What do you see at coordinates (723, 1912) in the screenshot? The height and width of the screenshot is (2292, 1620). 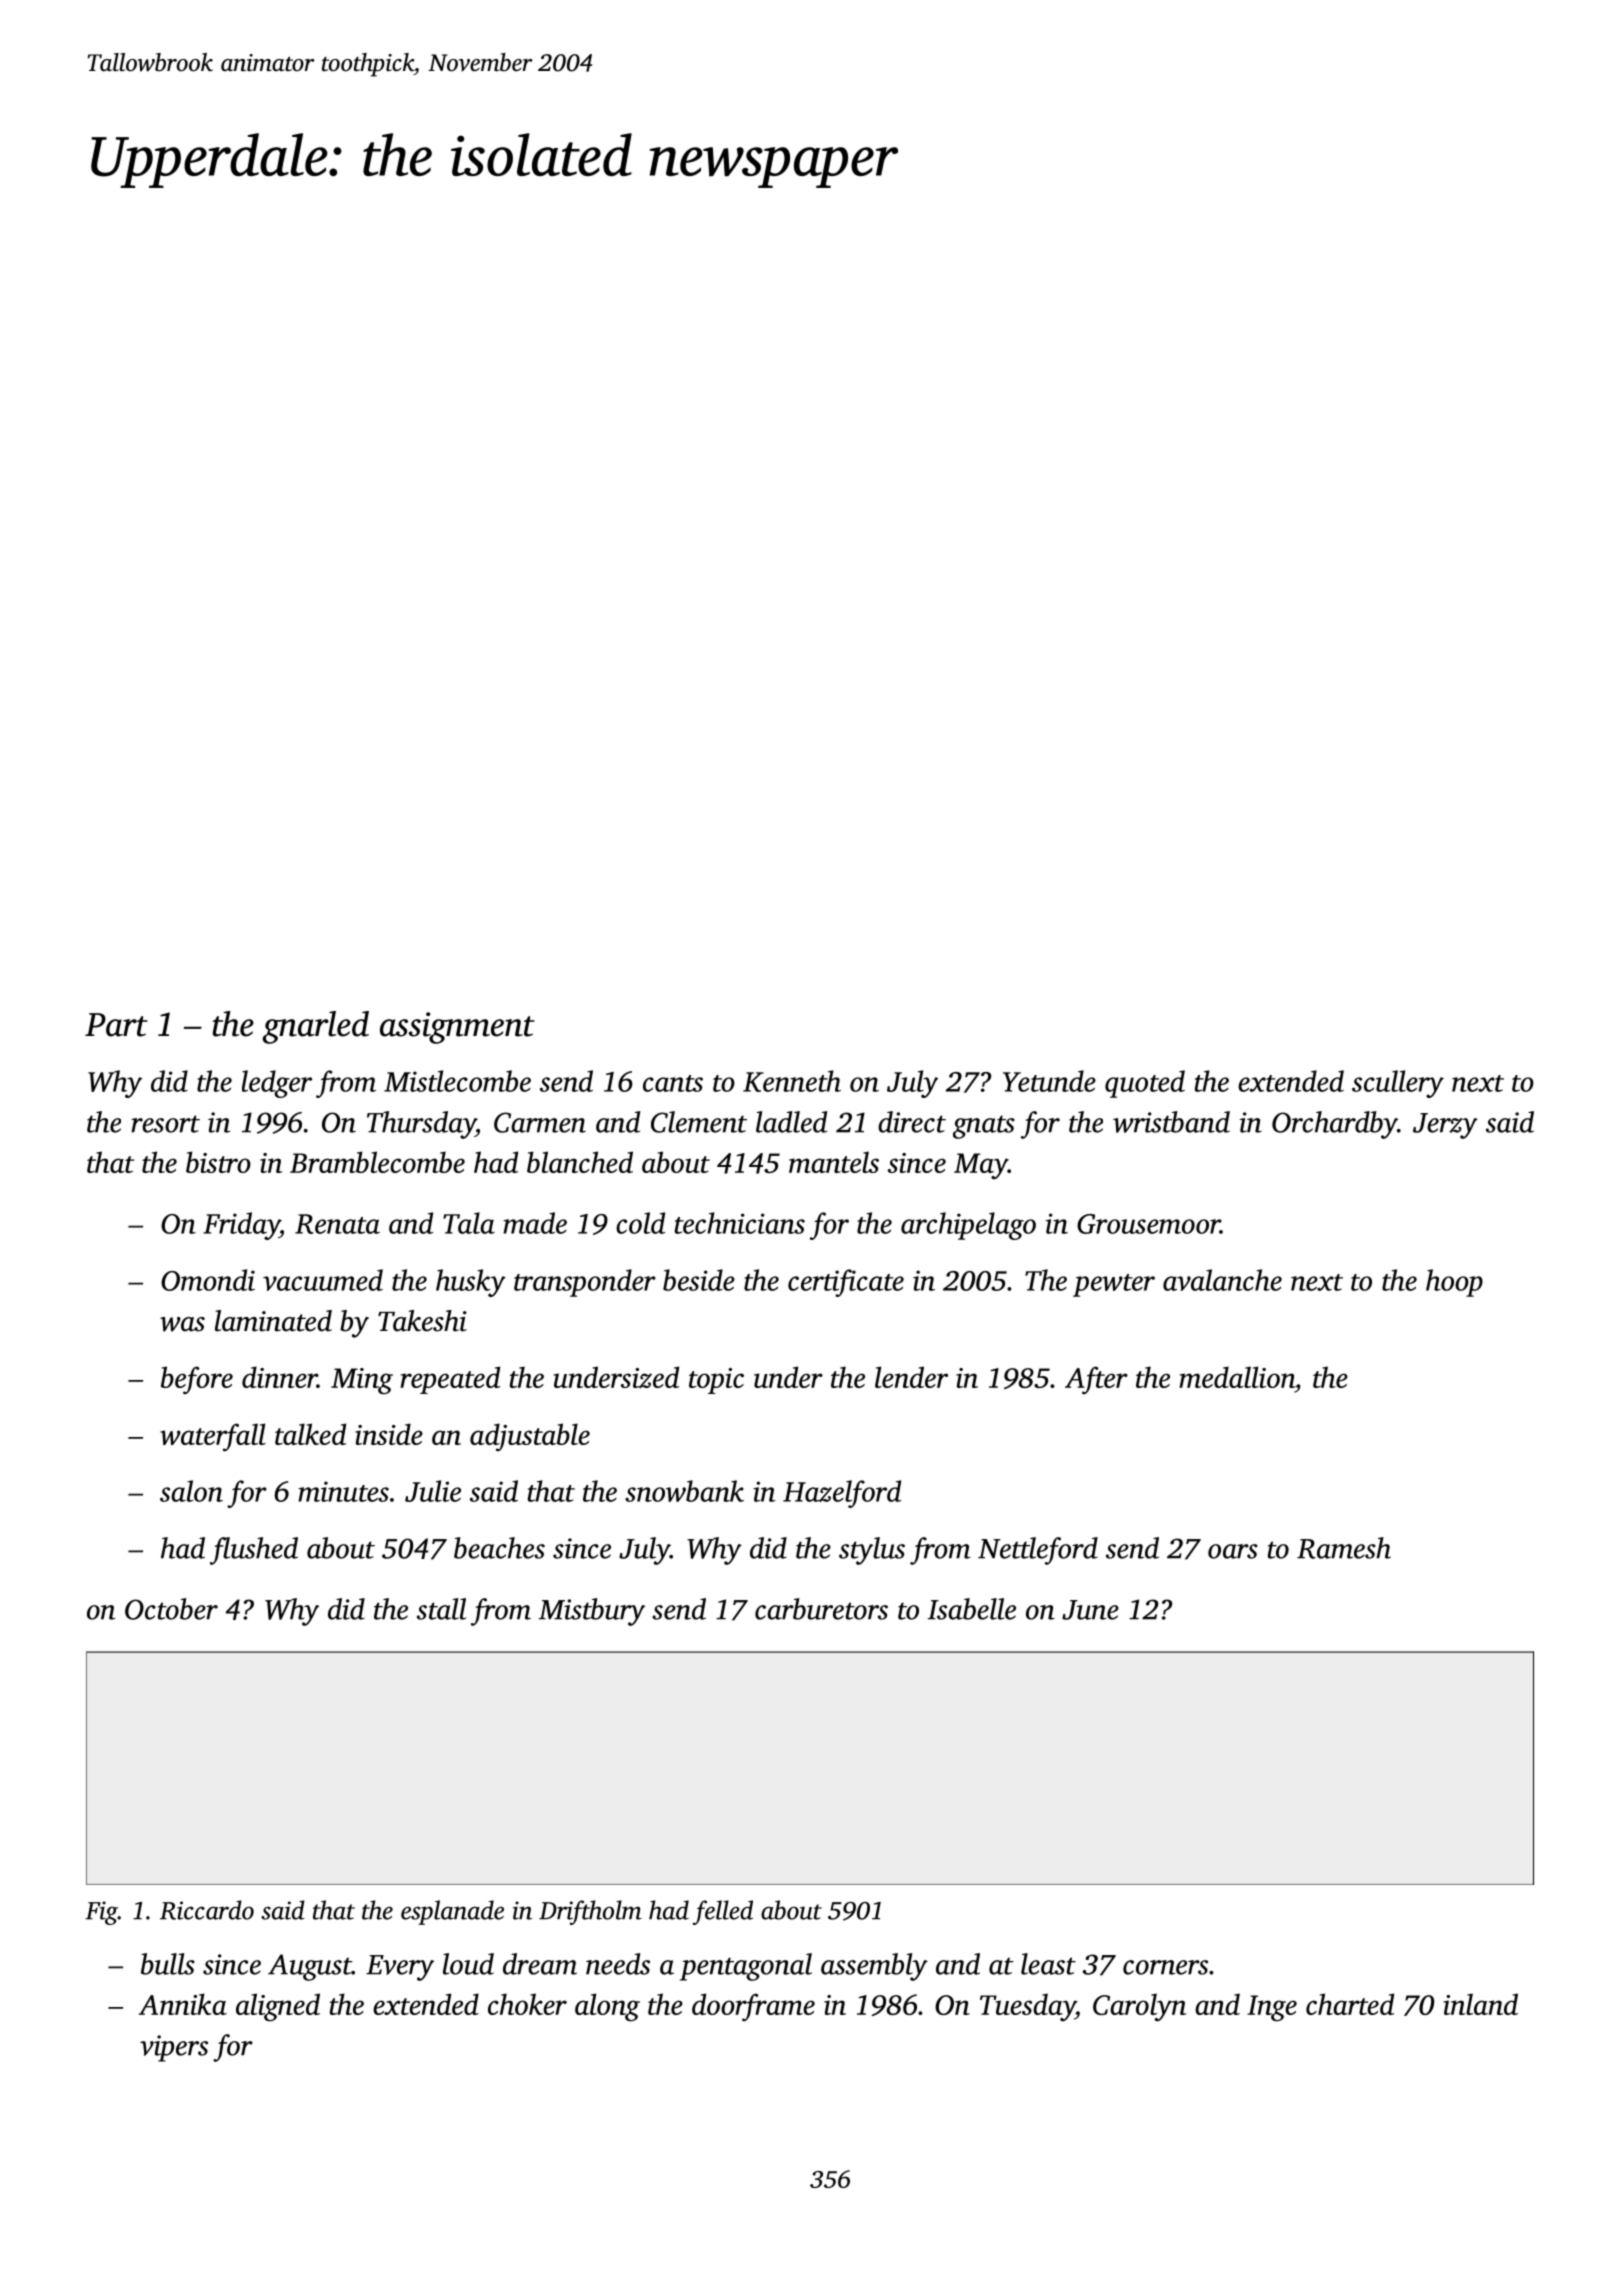 I see `felled` at bounding box center [723, 1912].
